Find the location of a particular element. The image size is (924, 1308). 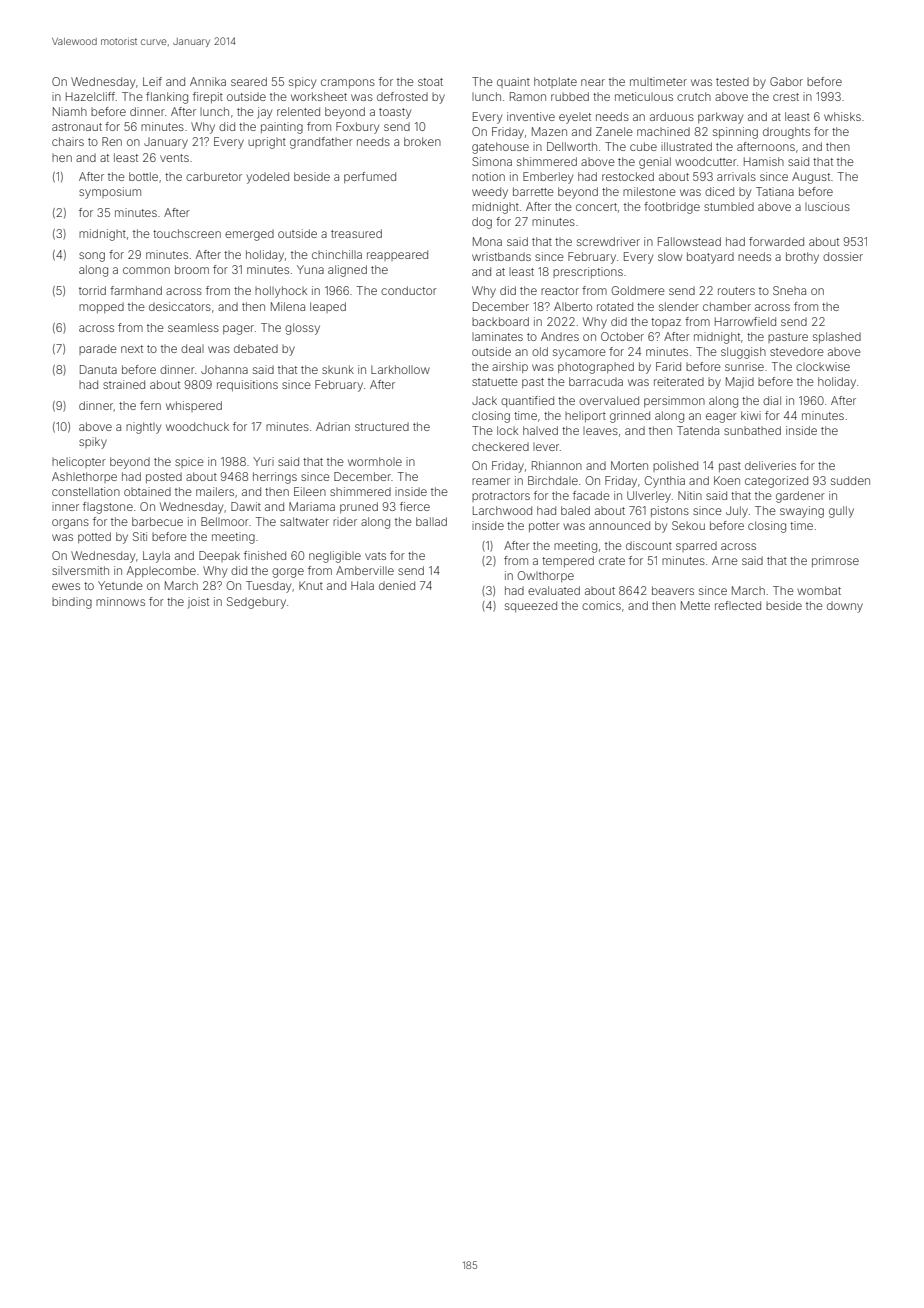

stevedore is located at coordinates (797, 351).
